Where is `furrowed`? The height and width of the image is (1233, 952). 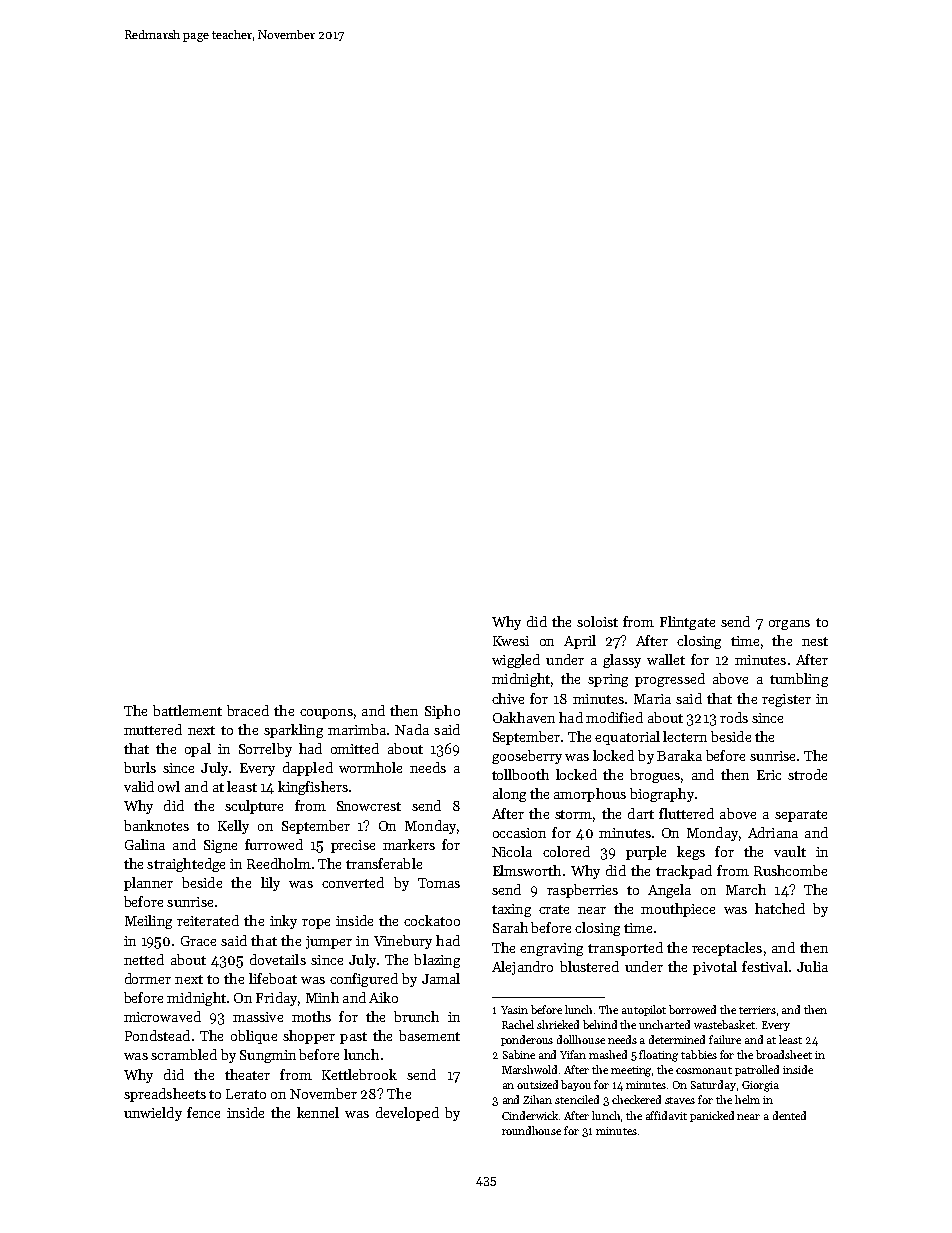
furrowed is located at coordinates (274, 844).
